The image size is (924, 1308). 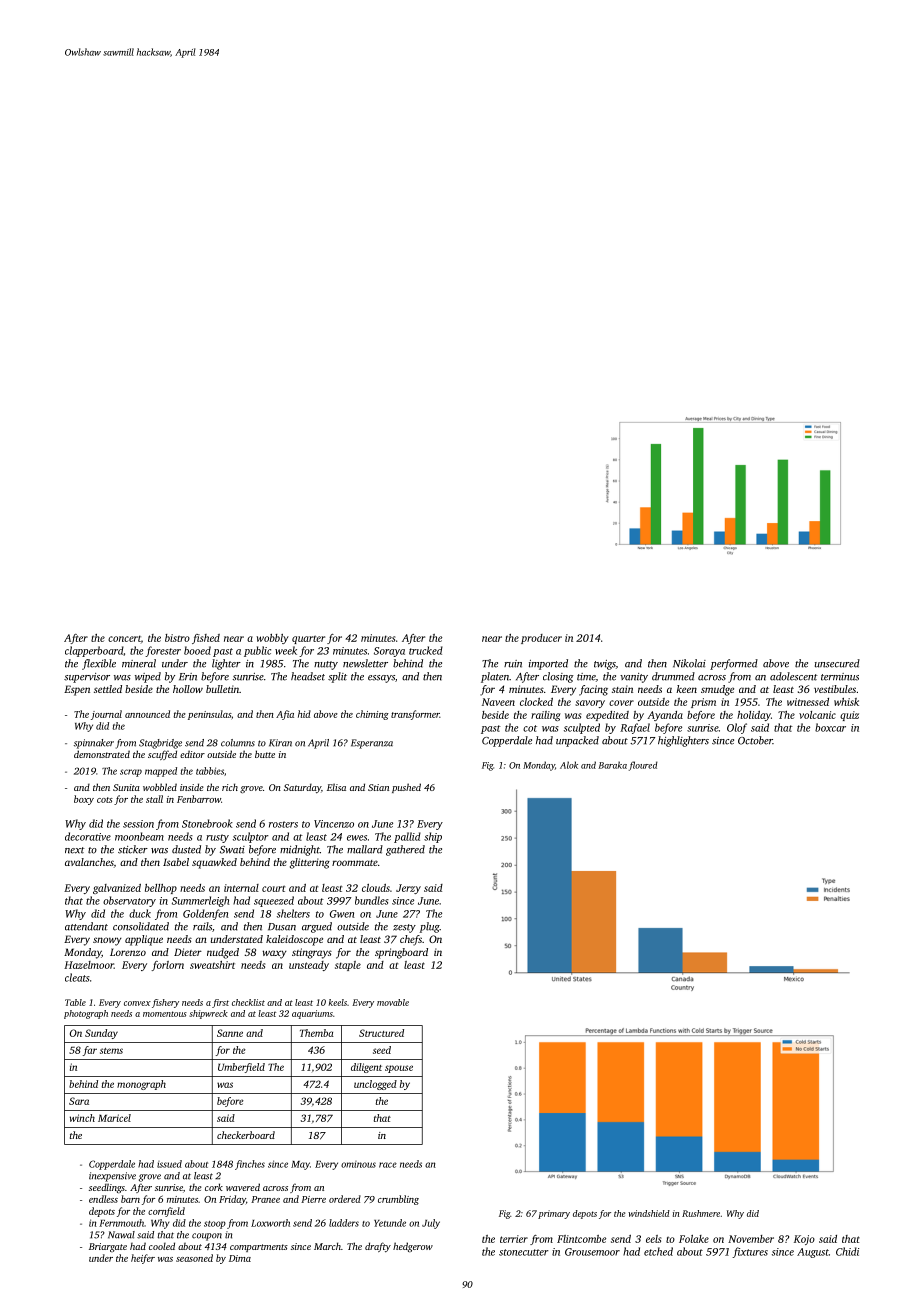 I want to click on Rushmere, so click(x=701, y=1213).
